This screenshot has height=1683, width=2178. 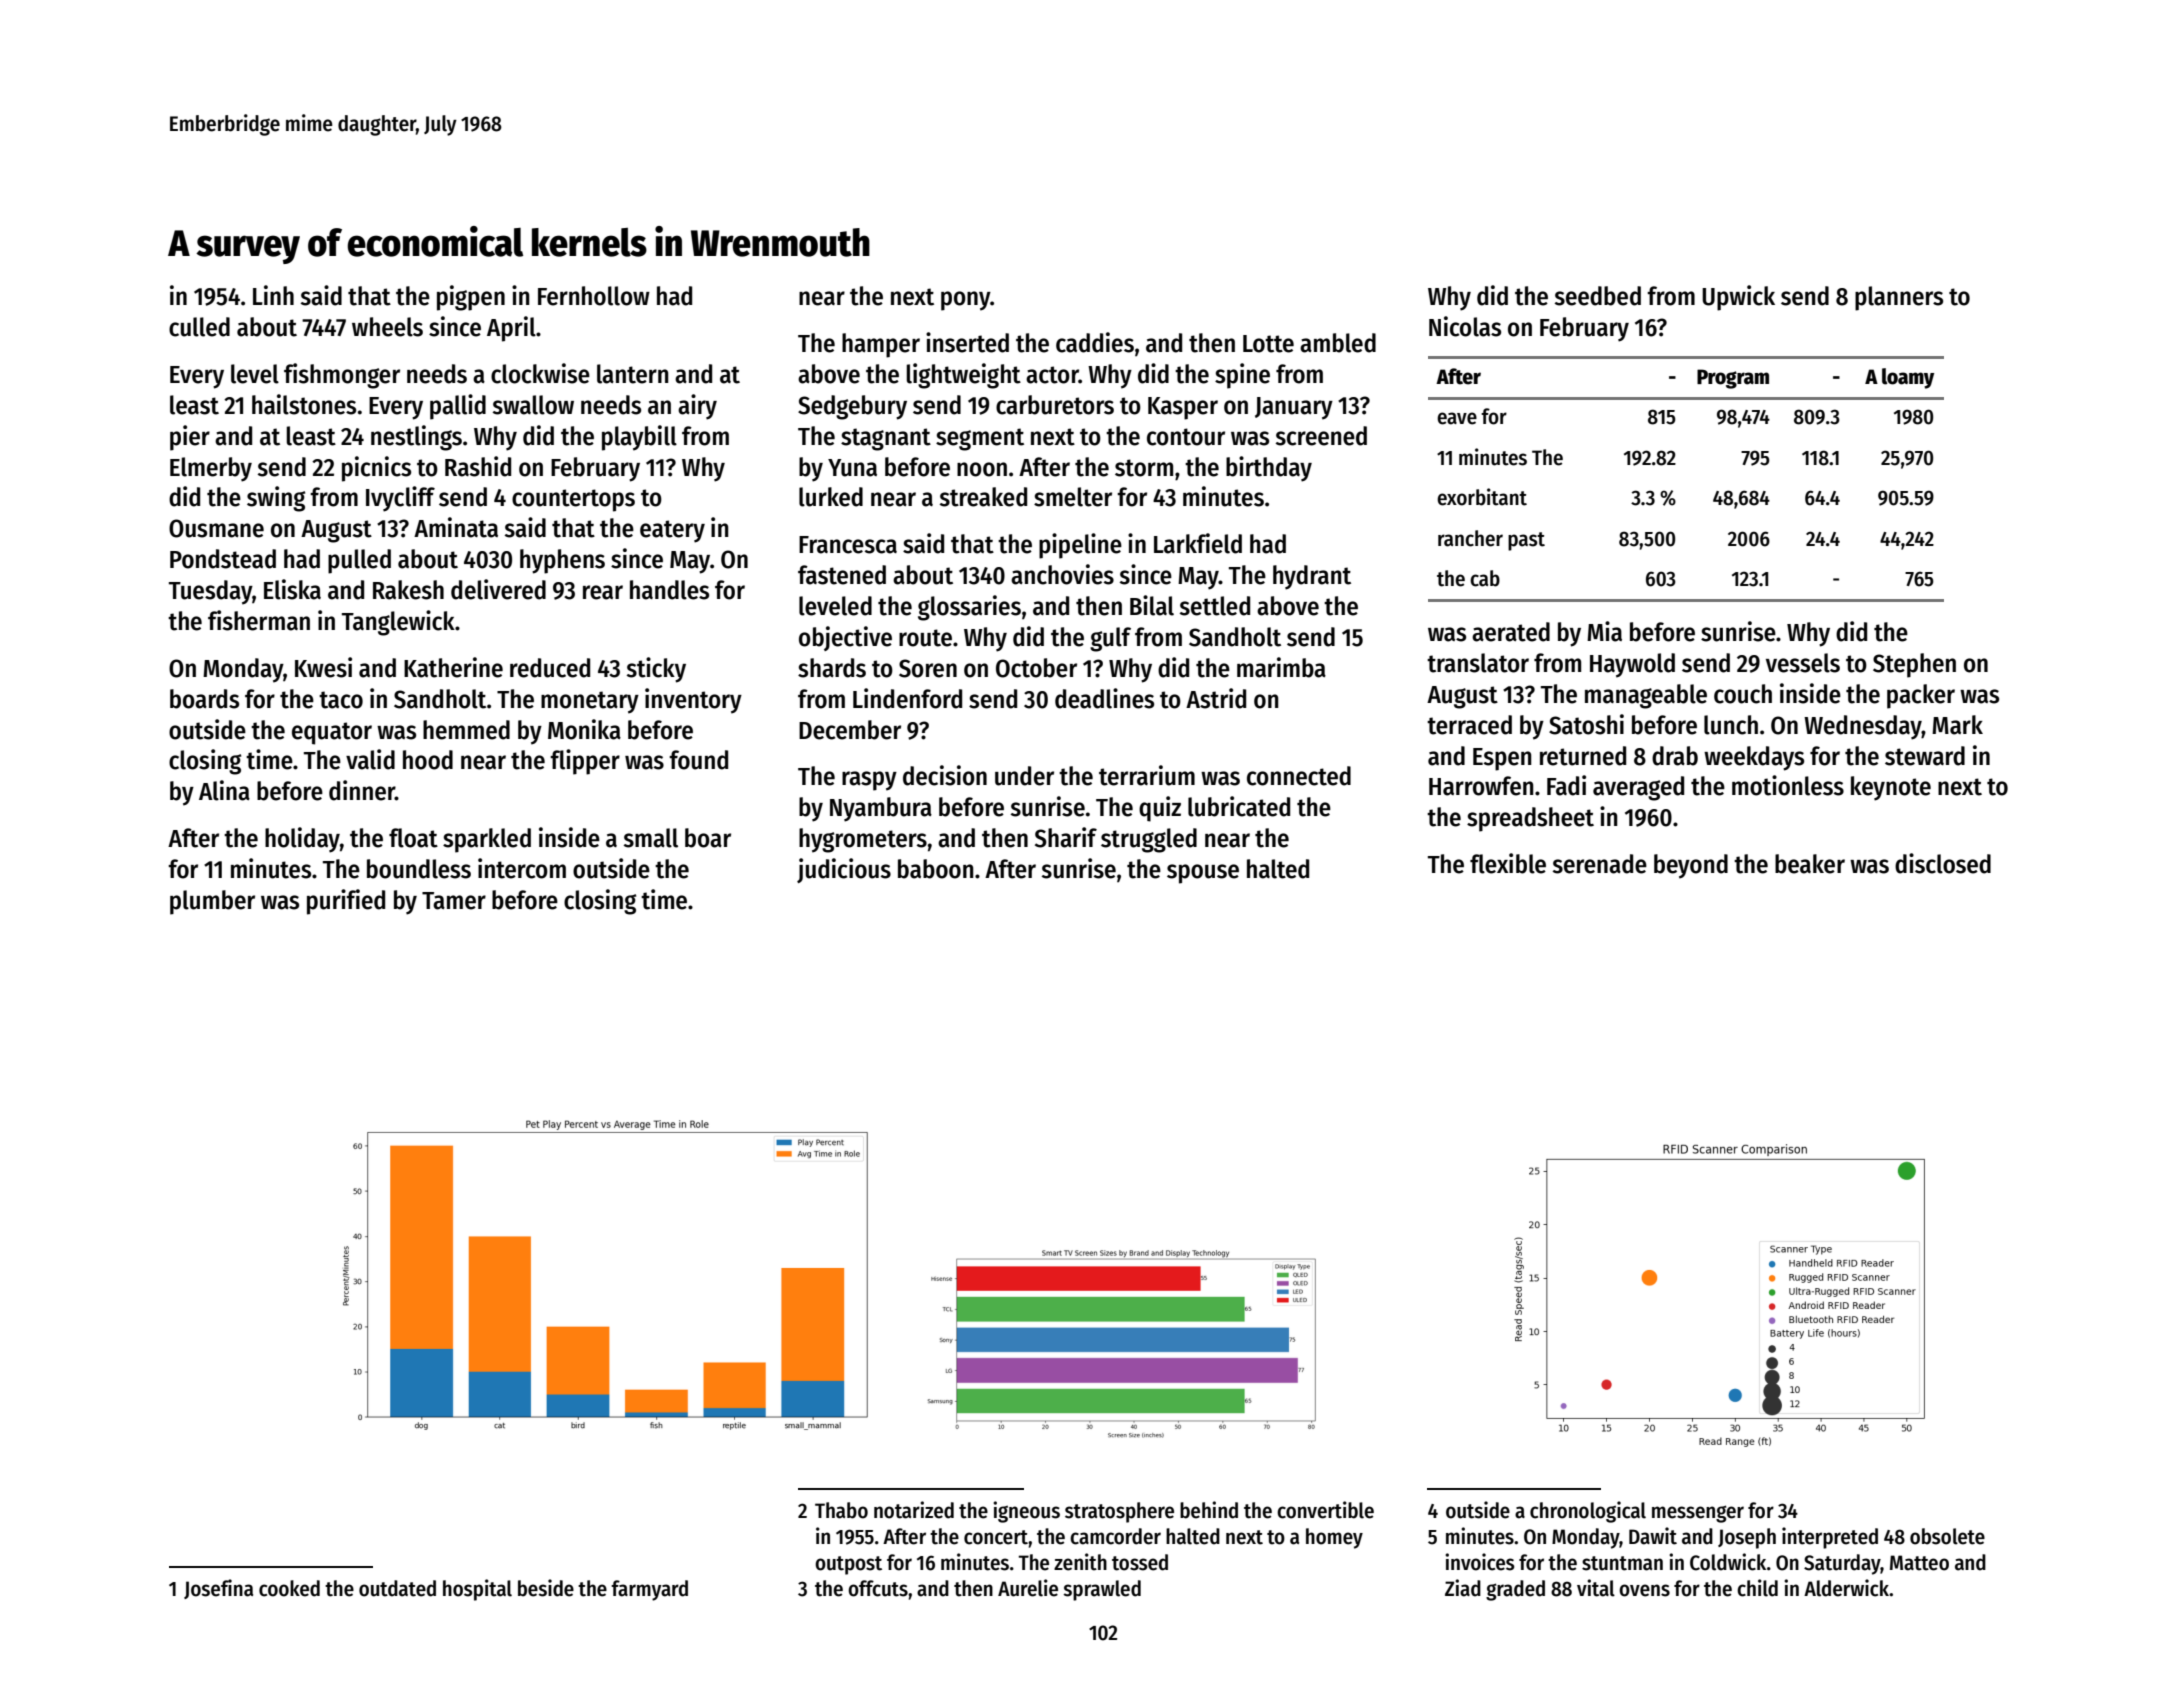 I want to click on plumber, so click(x=212, y=902).
